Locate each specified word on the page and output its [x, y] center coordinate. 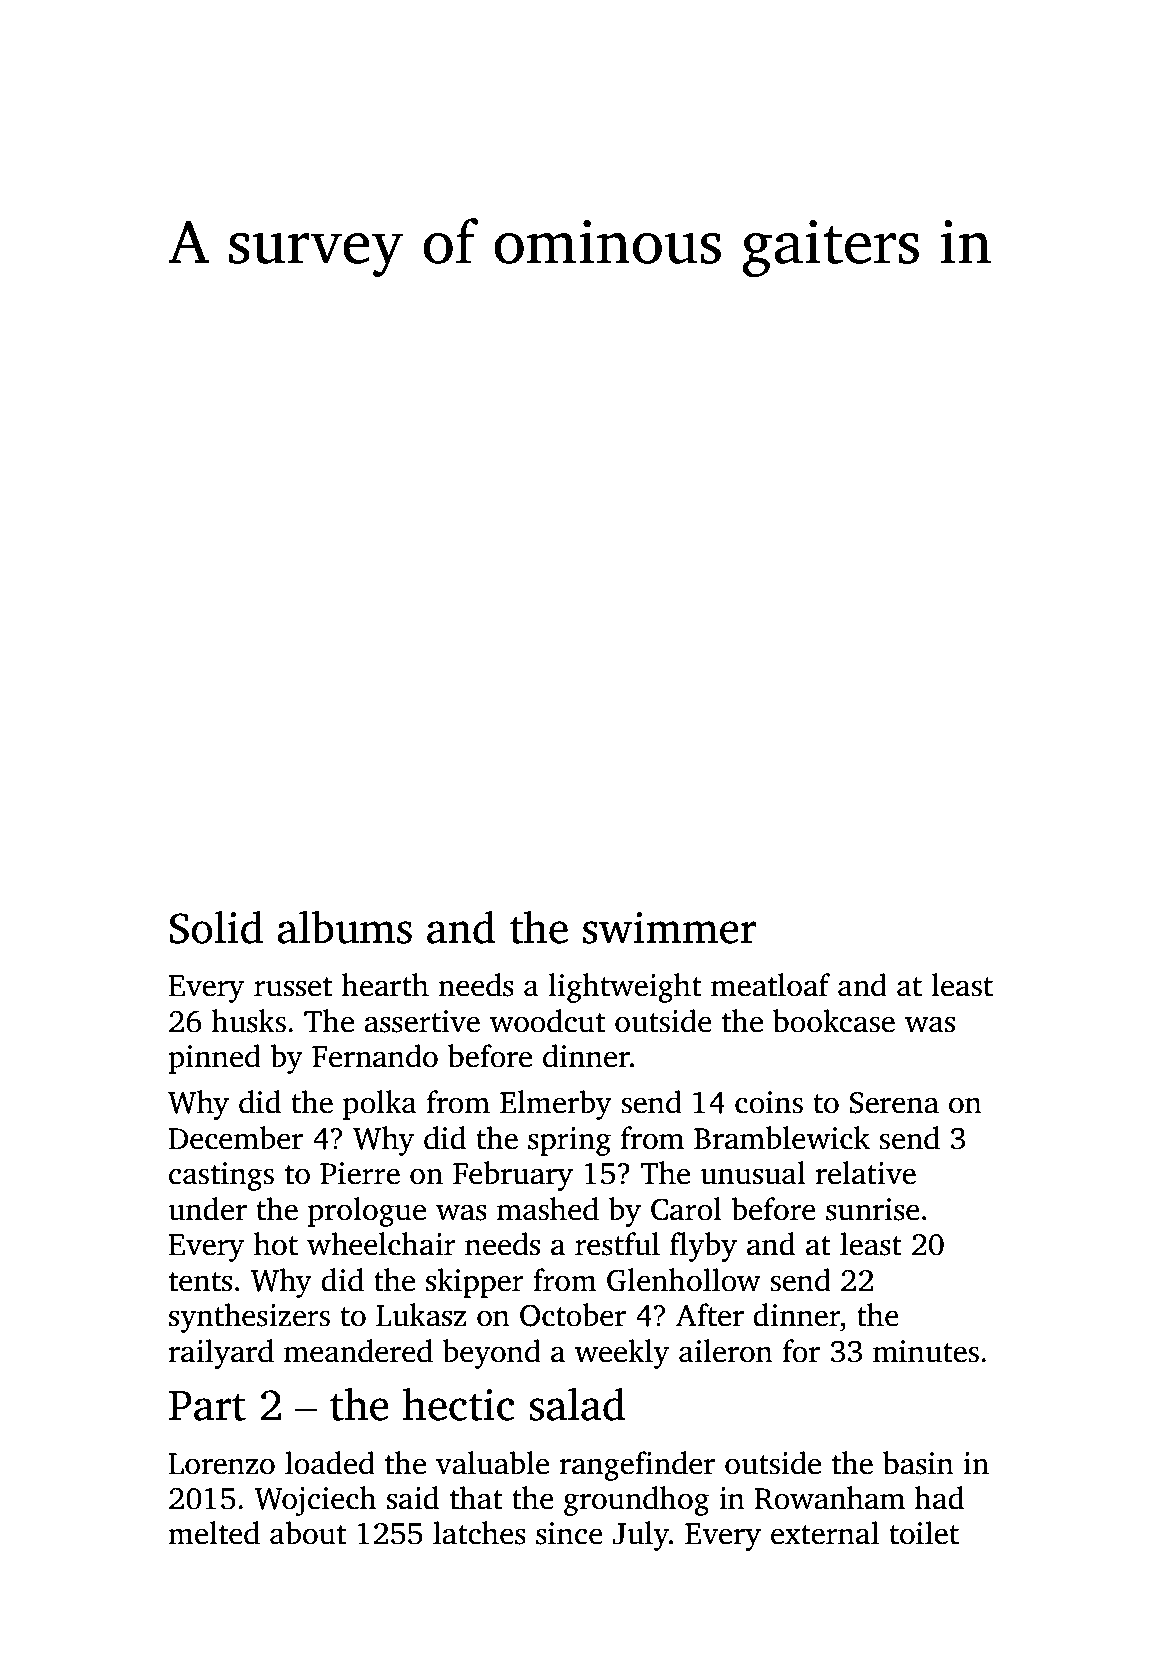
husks [249, 1021]
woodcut [547, 1021]
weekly [621, 1354]
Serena [894, 1103]
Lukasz [421, 1315]
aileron [726, 1351]
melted [214, 1533]
